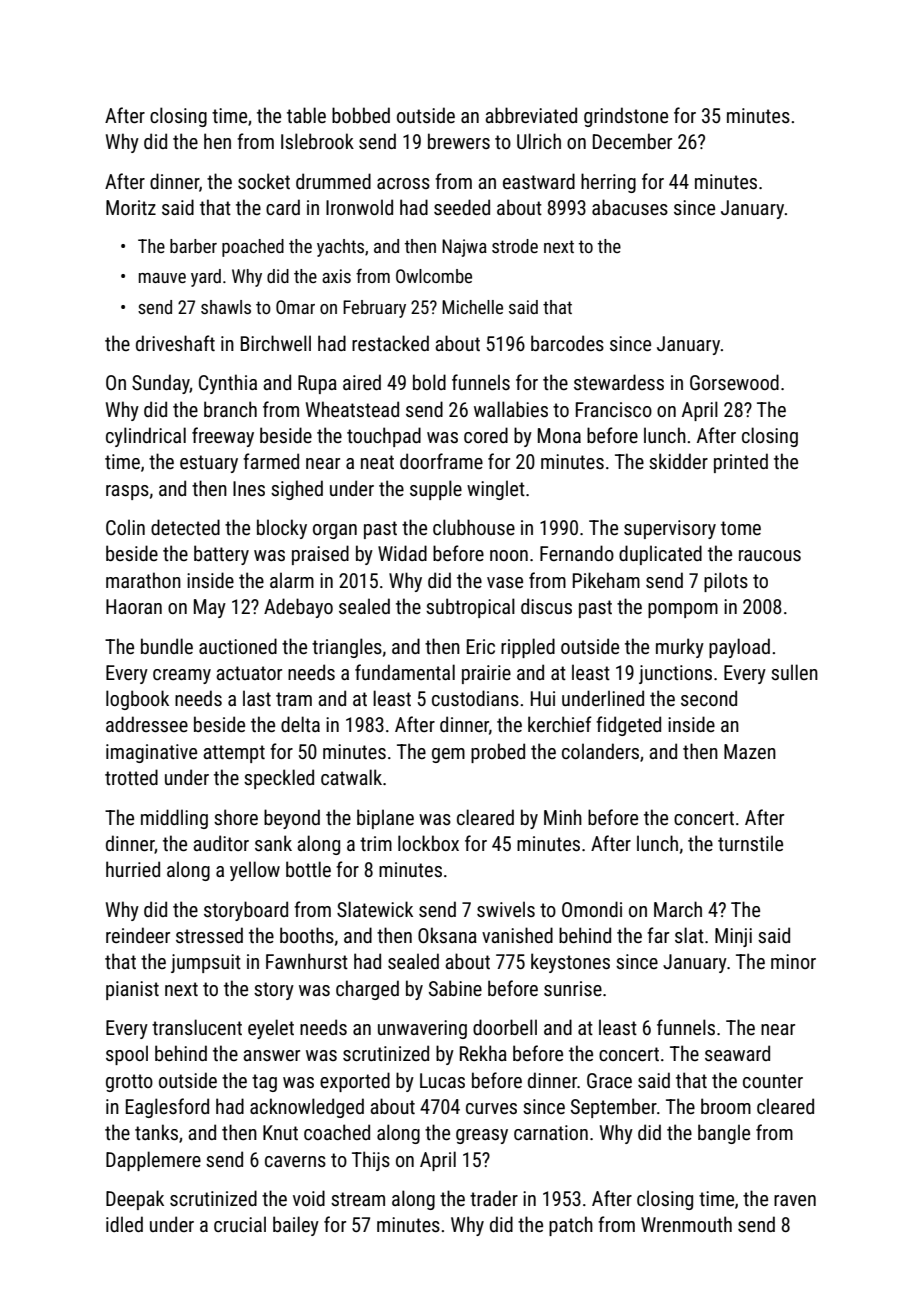 This page has height=1314, width=924. I want to click on Deepak, so click(135, 1200).
